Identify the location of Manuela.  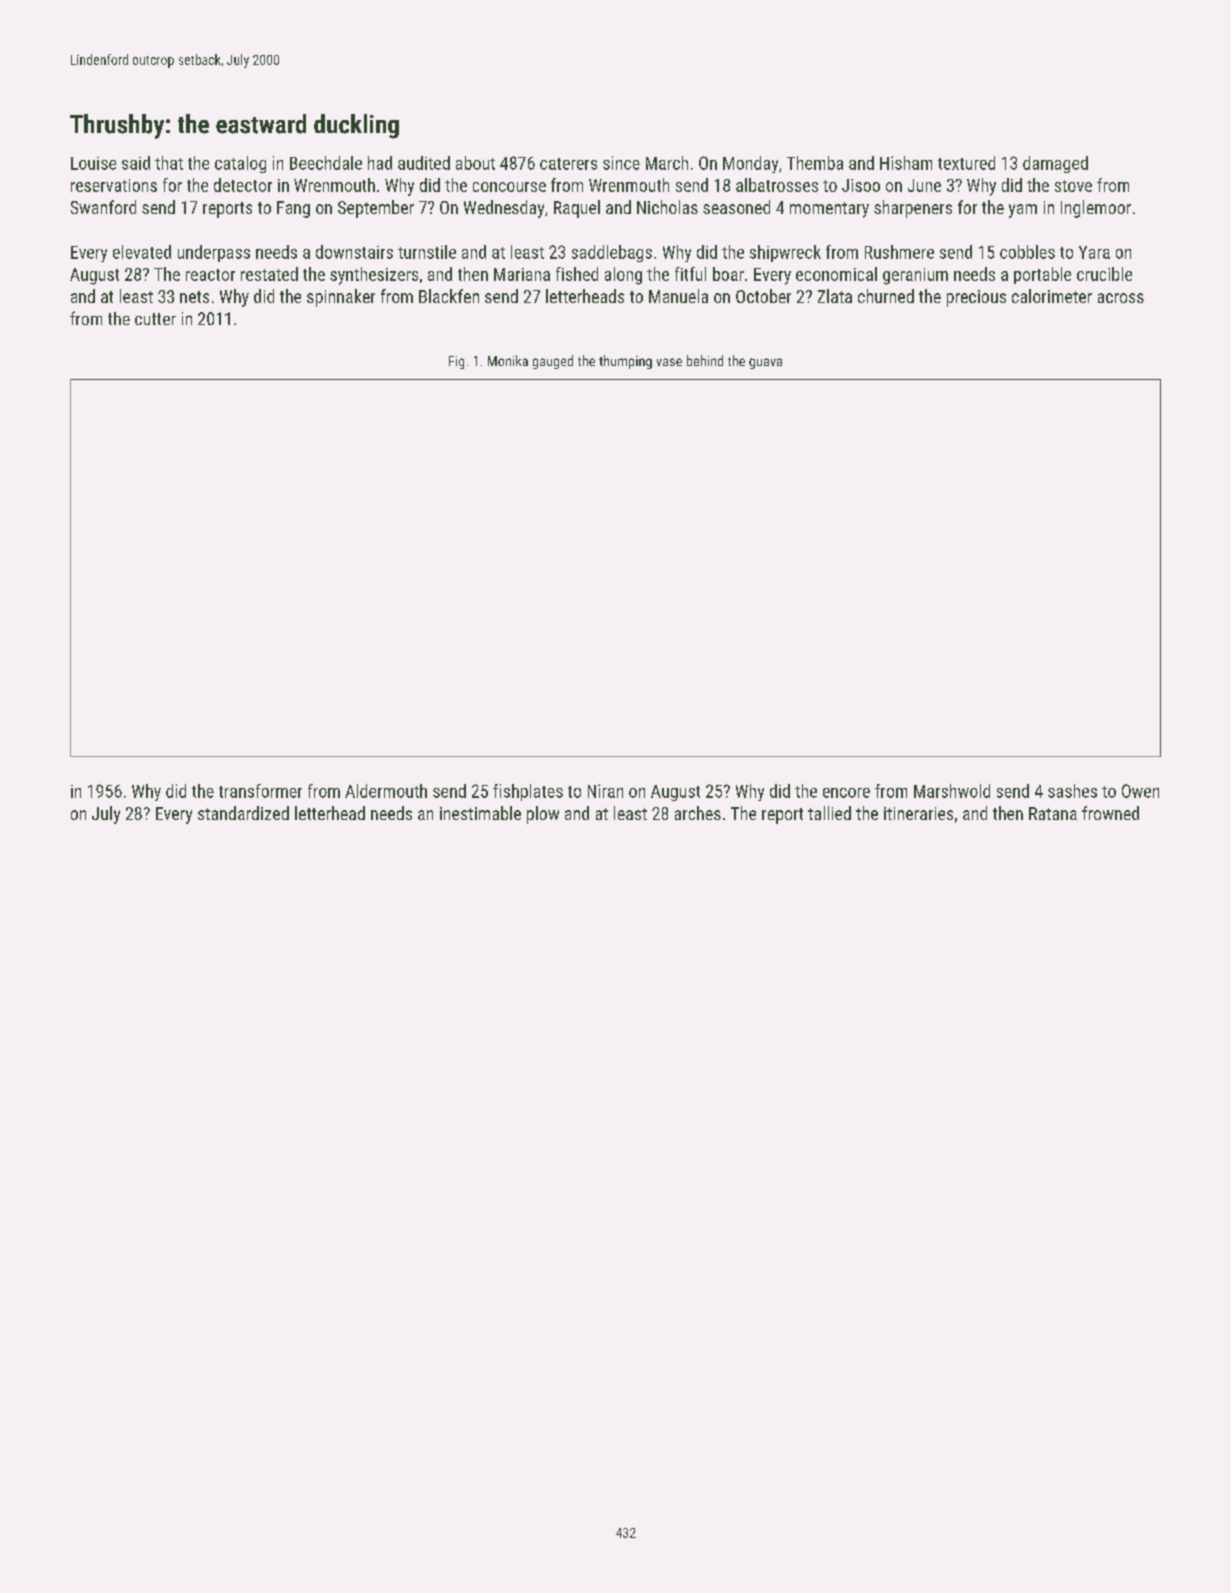
(678, 296).
